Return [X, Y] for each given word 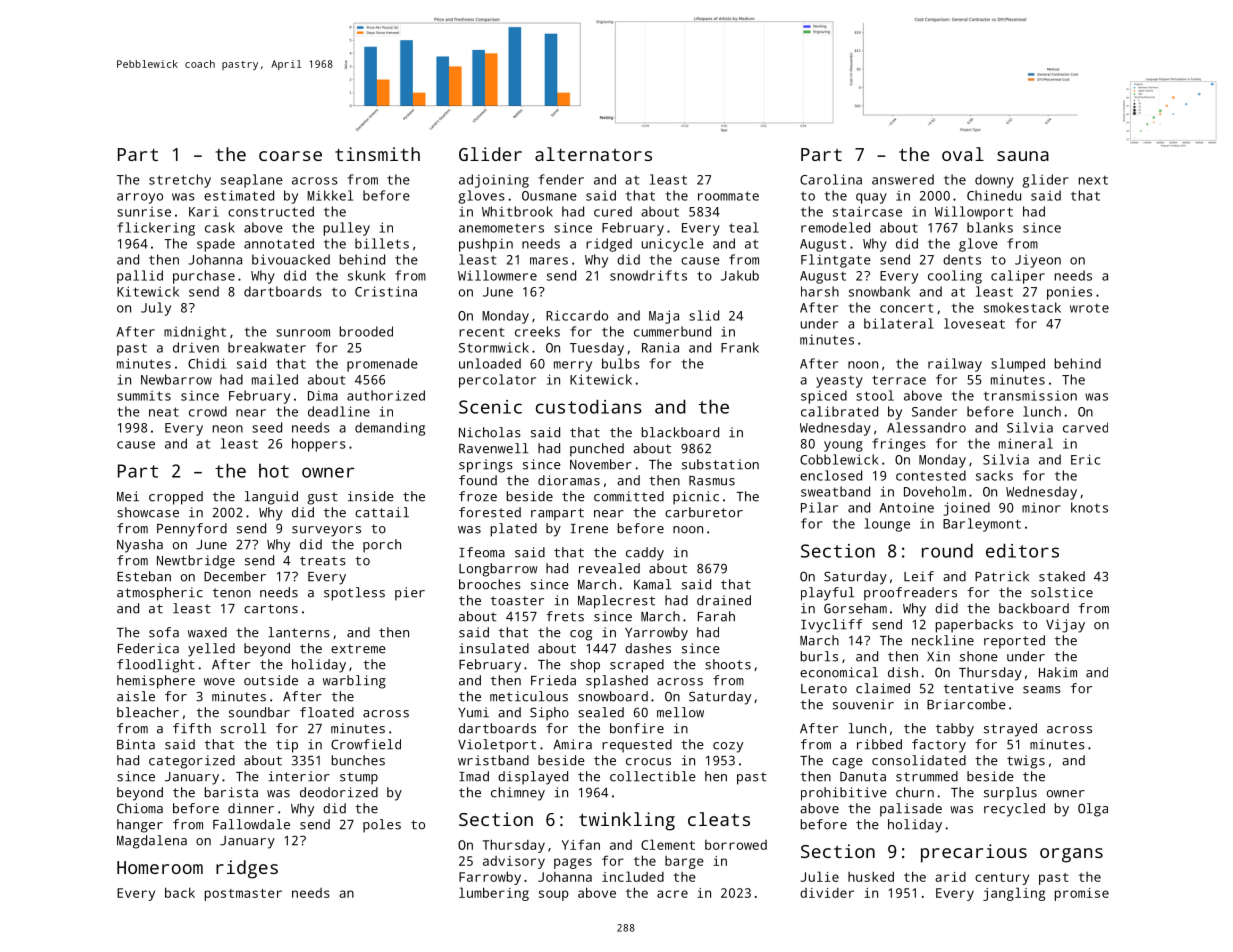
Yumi [473, 712]
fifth [192, 728]
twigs [1026, 762]
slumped [1018, 365]
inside [371, 496]
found [478, 480]
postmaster [243, 895]
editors [1022, 550]
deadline [339, 411]
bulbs [621, 363]
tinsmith [377, 154]
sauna [1023, 156]
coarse [290, 156]
